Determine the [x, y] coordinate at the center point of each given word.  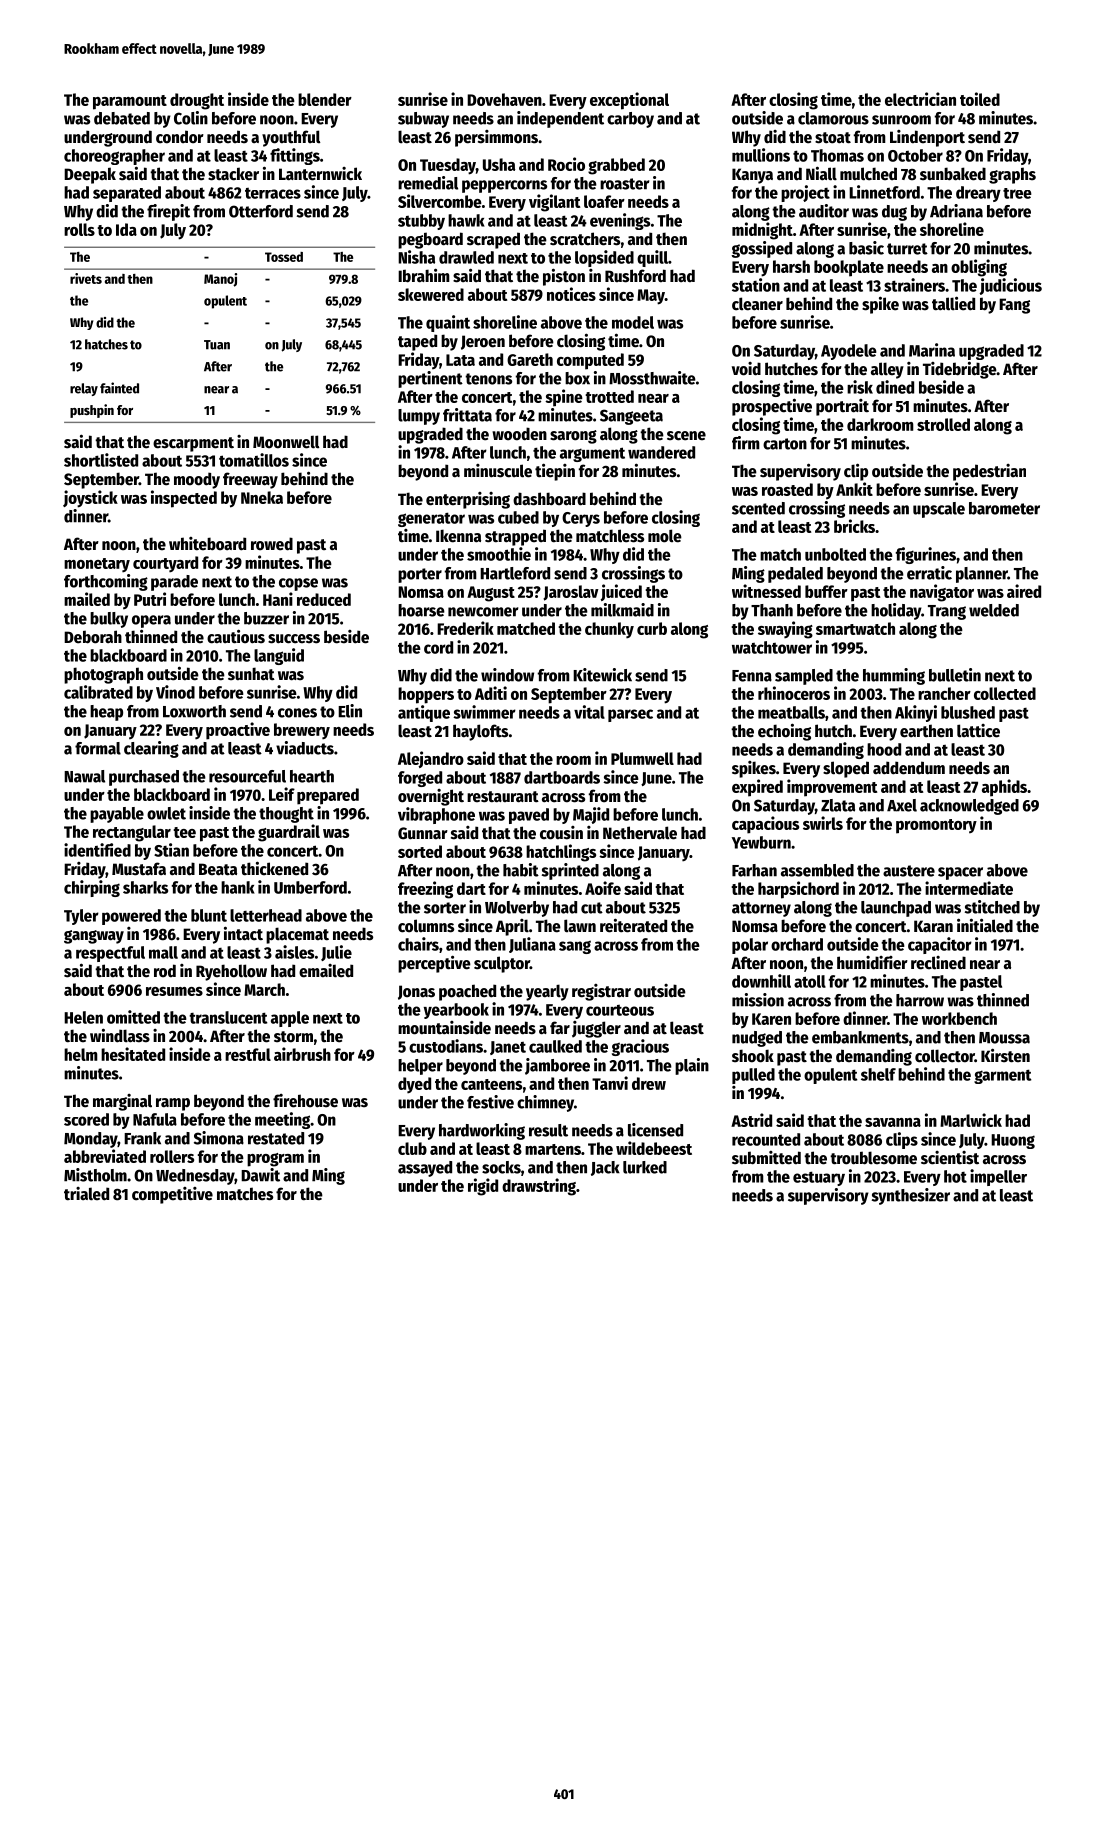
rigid [483, 1187]
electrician [920, 99]
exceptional [629, 101]
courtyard [165, 564]
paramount [130, 102]
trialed [86, 1194]
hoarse [421, 610]
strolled [943, 424]
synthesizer [911, 1196]
